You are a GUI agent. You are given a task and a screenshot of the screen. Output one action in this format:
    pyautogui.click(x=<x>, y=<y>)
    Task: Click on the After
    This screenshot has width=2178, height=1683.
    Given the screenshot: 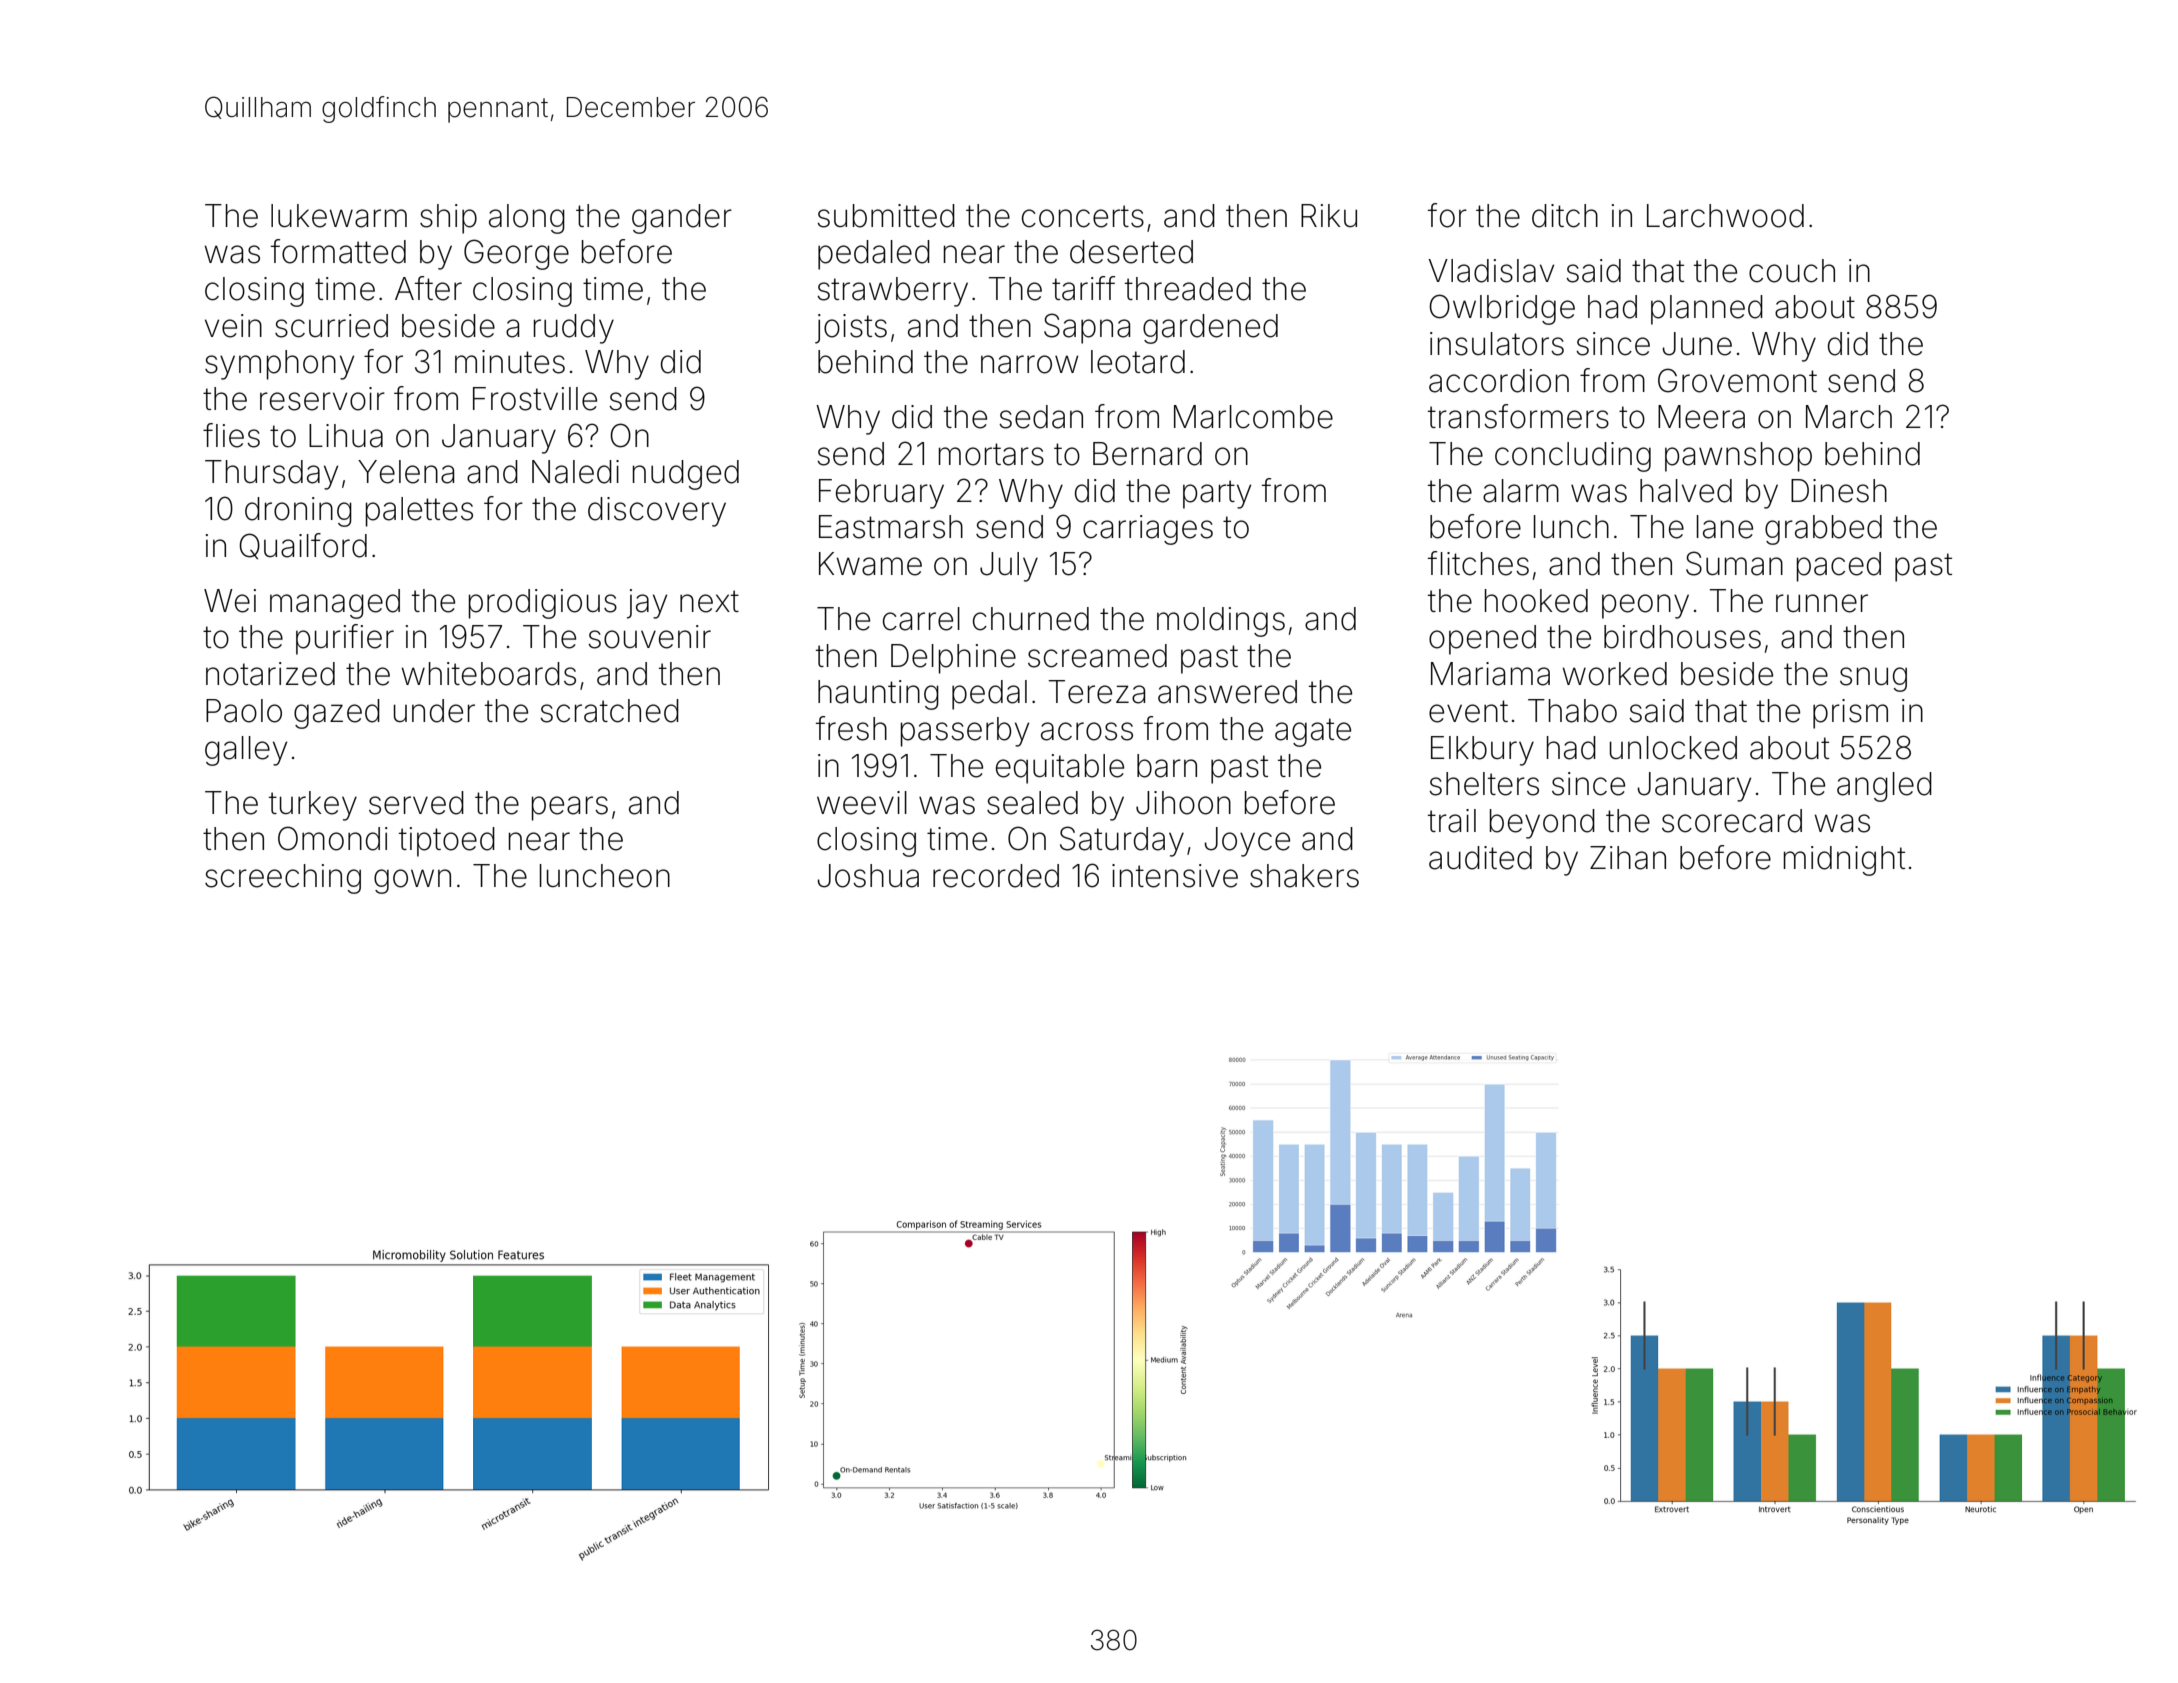 What is the action you would take?
    pyautogui.click(x=428, y=288)
